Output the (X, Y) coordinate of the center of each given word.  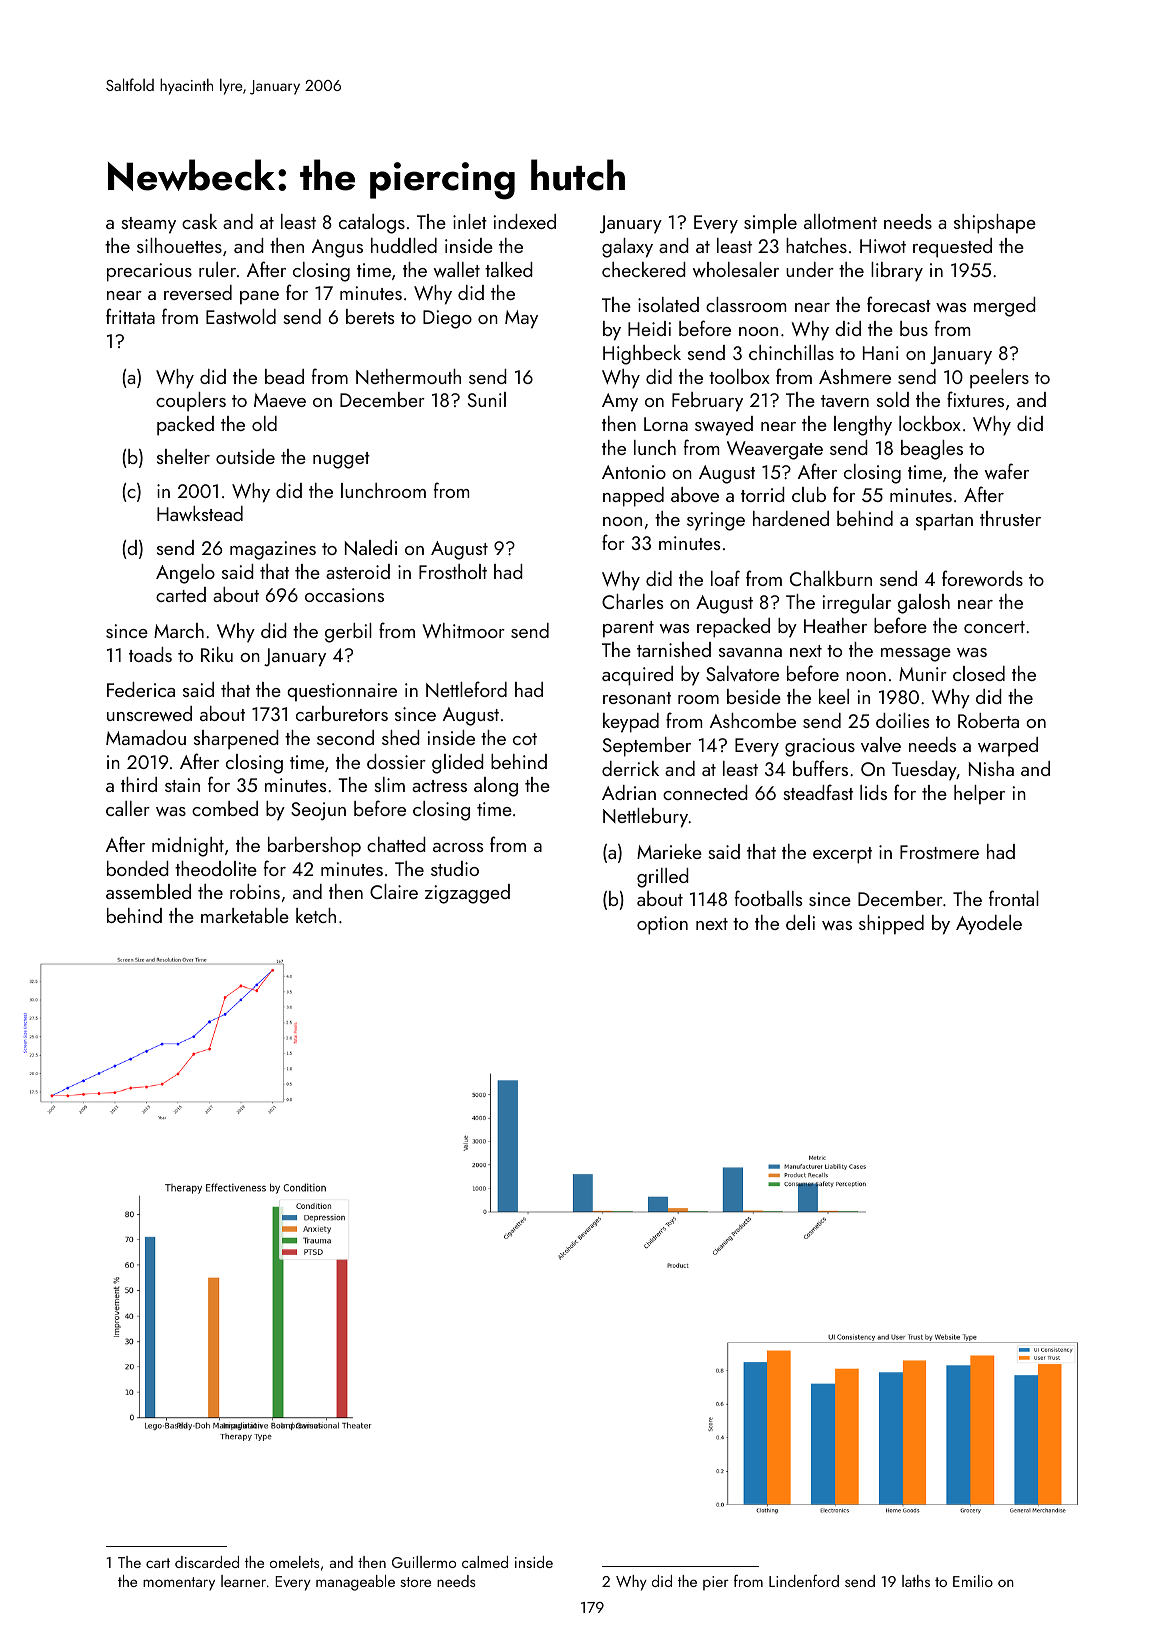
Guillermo (424, 1562)
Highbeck (642, 355)
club (809, 494)
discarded (207, 1562)
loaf (725, 578)
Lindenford (804, 1580)
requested (952, 248)
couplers (191, 402)
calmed (485, 1562)
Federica (141, 689)
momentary (179, 1584)
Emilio (973, 1581)
